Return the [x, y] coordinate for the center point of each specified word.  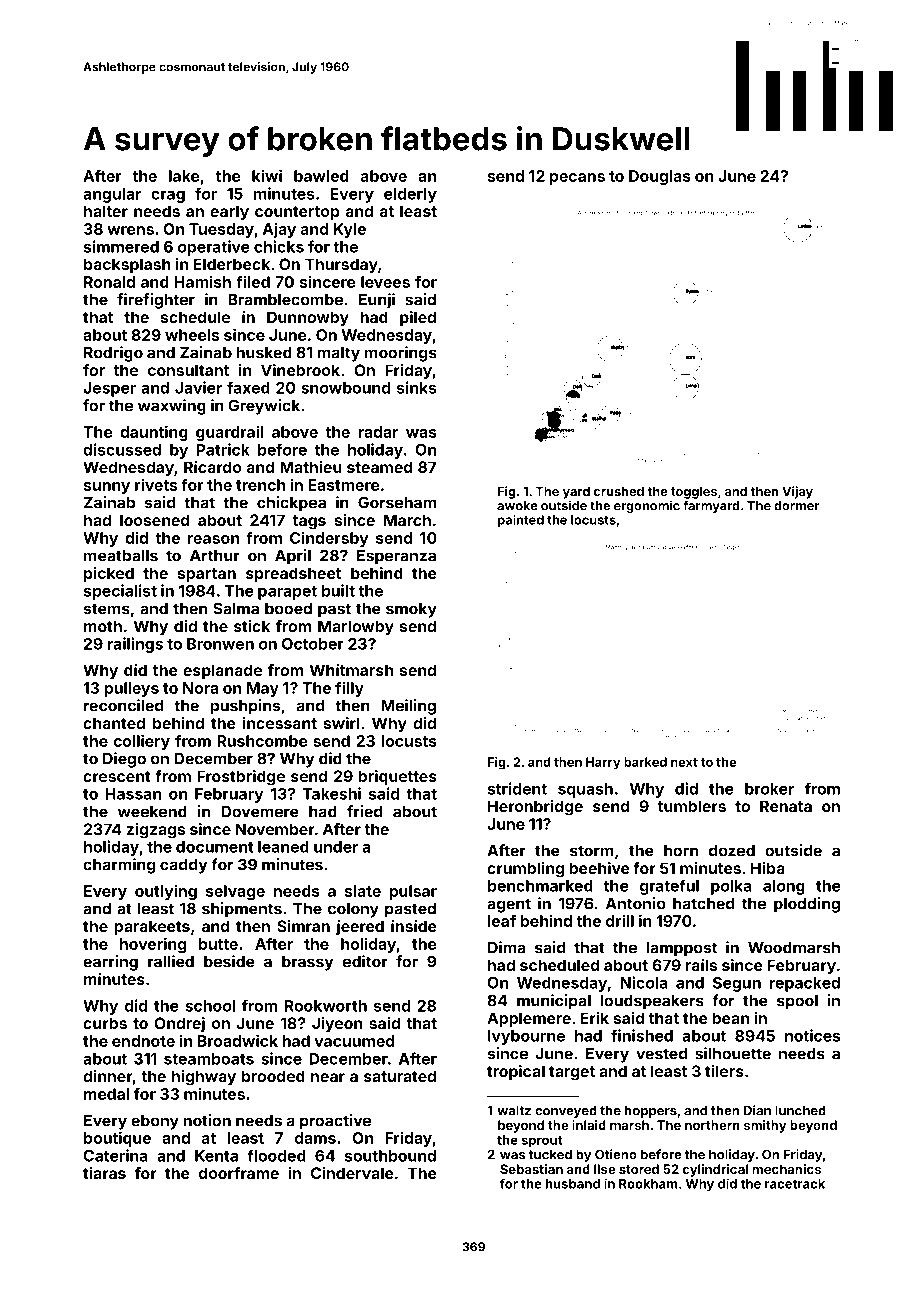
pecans [577, 179]
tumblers [692, 806]
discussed [122, 449]
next [684, 762]
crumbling [525, 870]
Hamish [203, 281]
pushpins [245, 707]
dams [315, 1138]
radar [378, 432]
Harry [603, 763]
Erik [595, 1018]
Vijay [797, 492]
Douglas [660, 177]
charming [119, 866]
